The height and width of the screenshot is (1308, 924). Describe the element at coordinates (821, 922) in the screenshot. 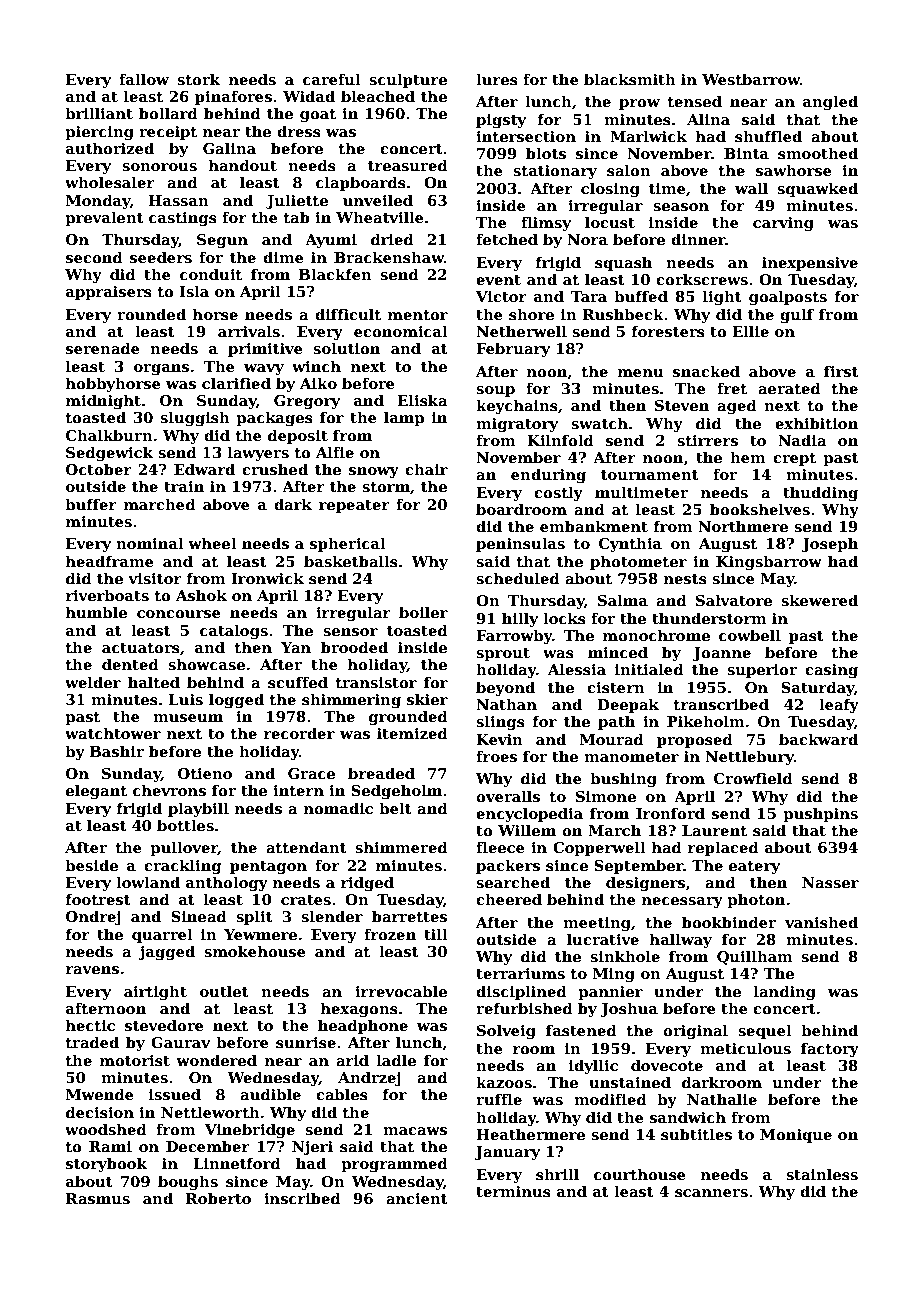

I see `vanished` at that location.
